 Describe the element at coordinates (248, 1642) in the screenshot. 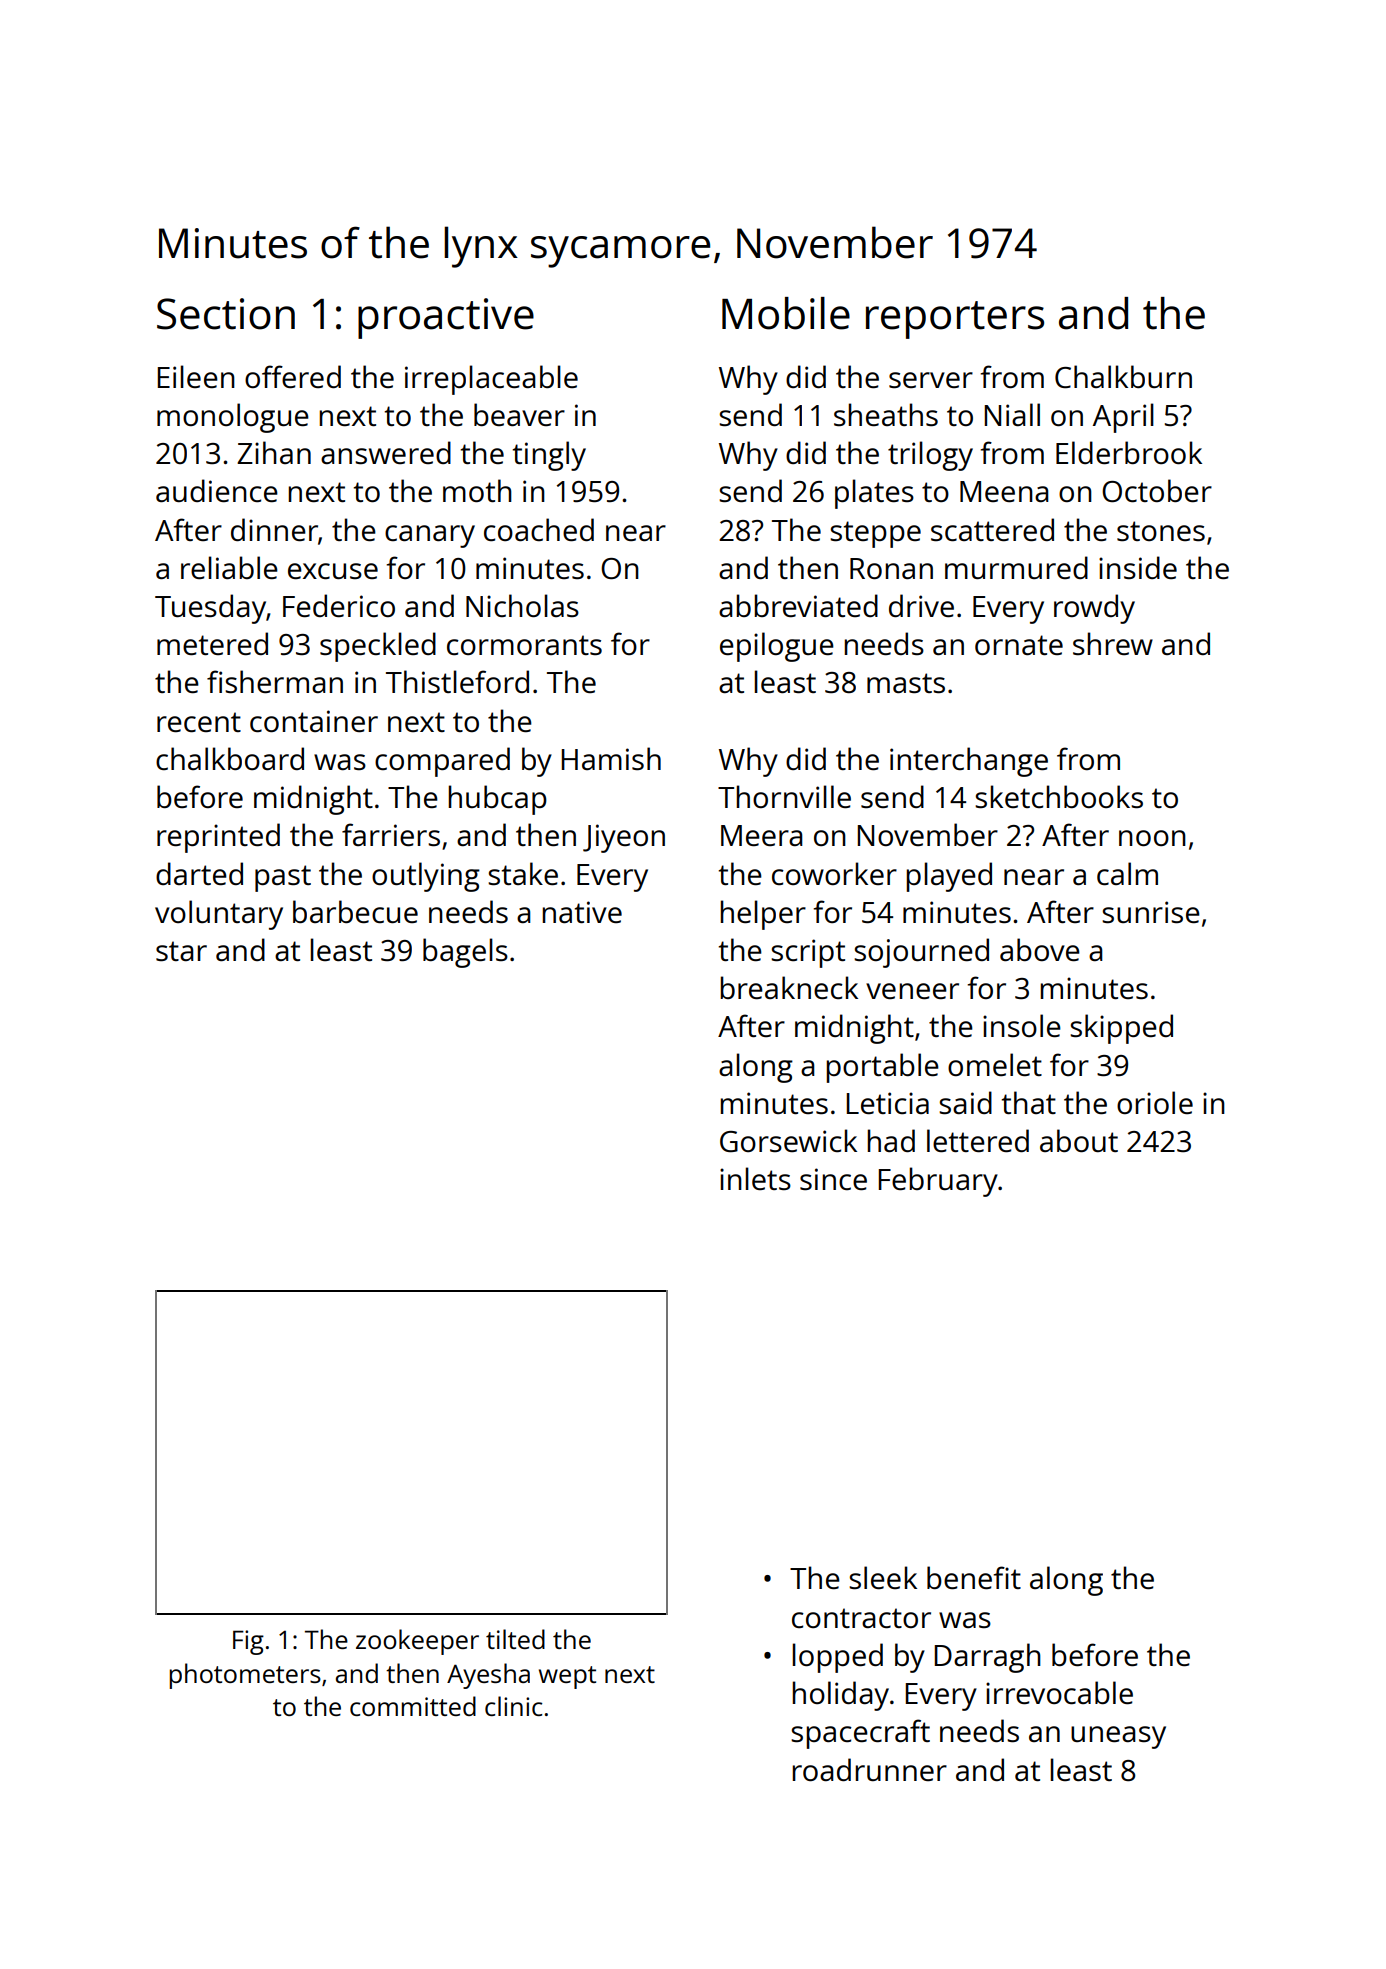

I see `Fig` at that location.
